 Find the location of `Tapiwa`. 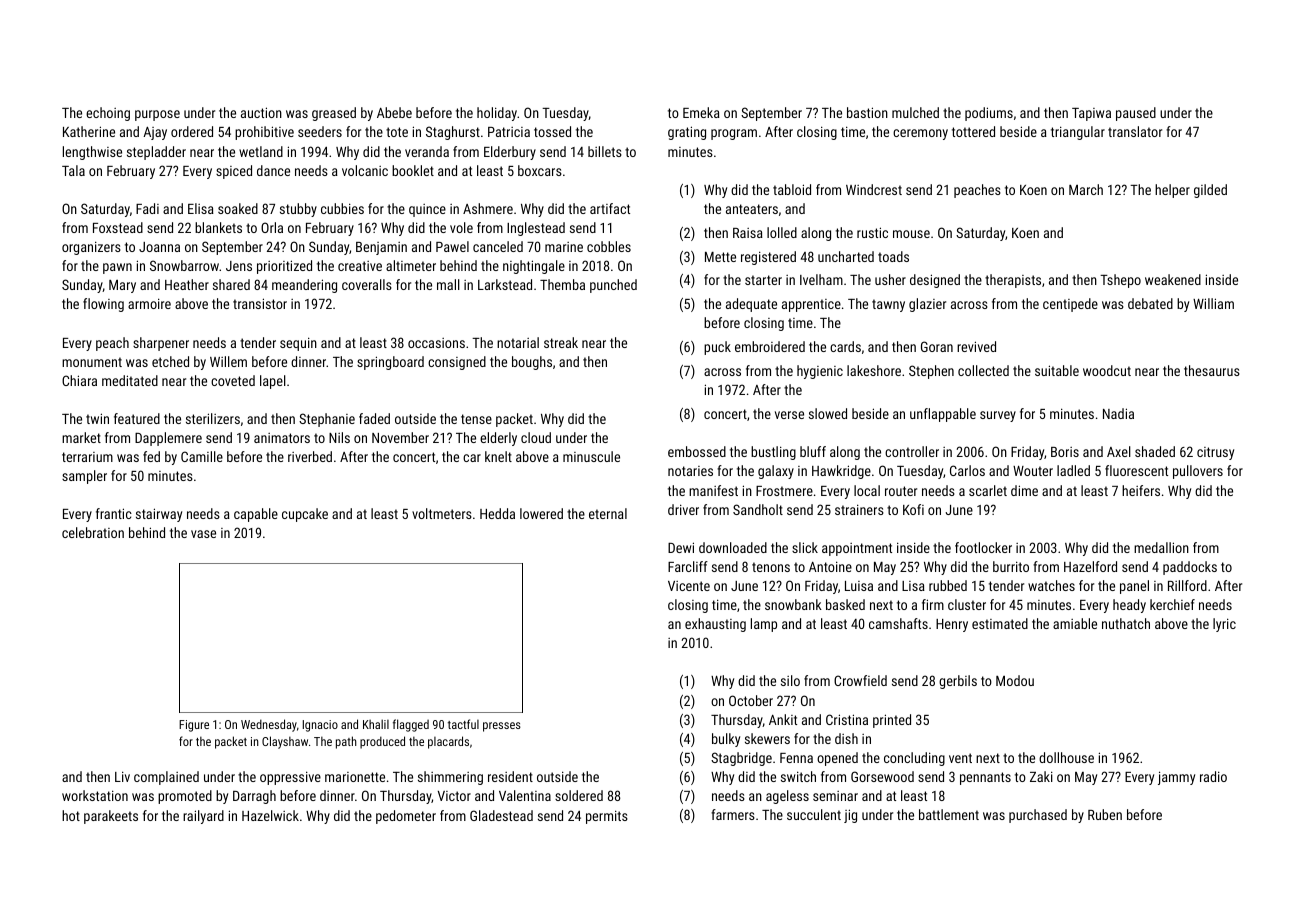

Tapiwa is located at coordinates (1091, 114).
